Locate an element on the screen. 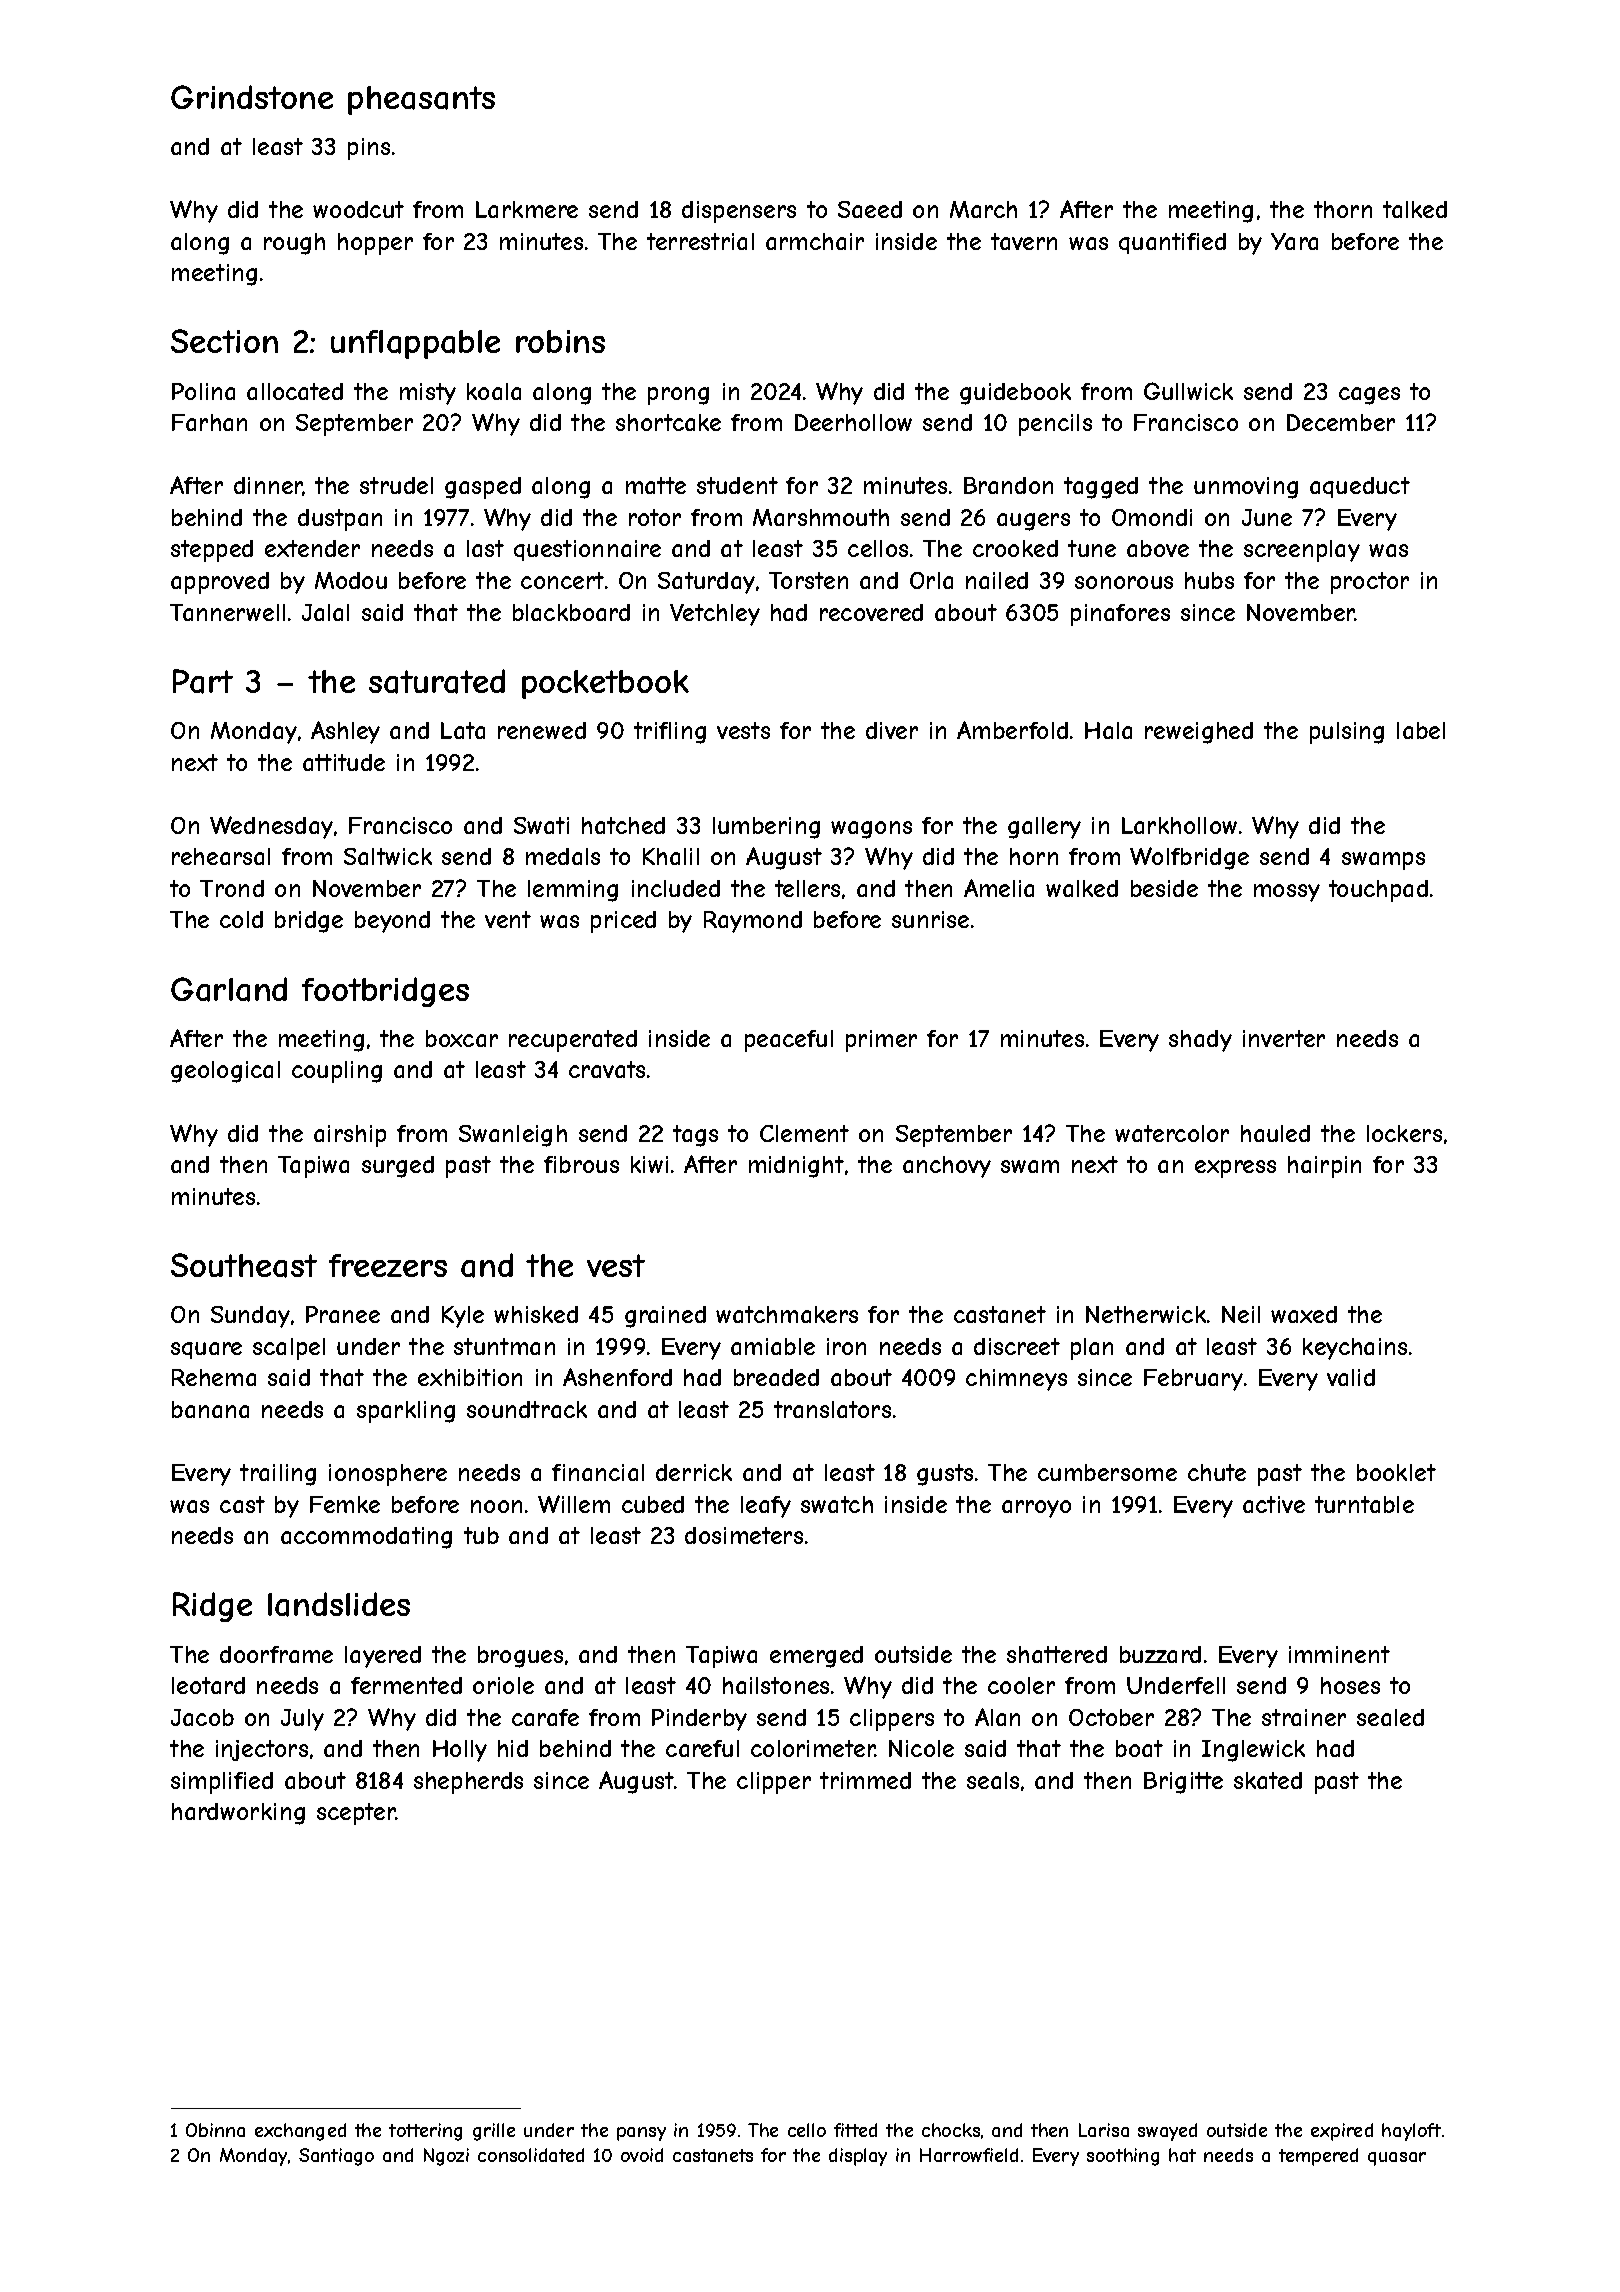  talked is located at coordinates (1415, 209).
